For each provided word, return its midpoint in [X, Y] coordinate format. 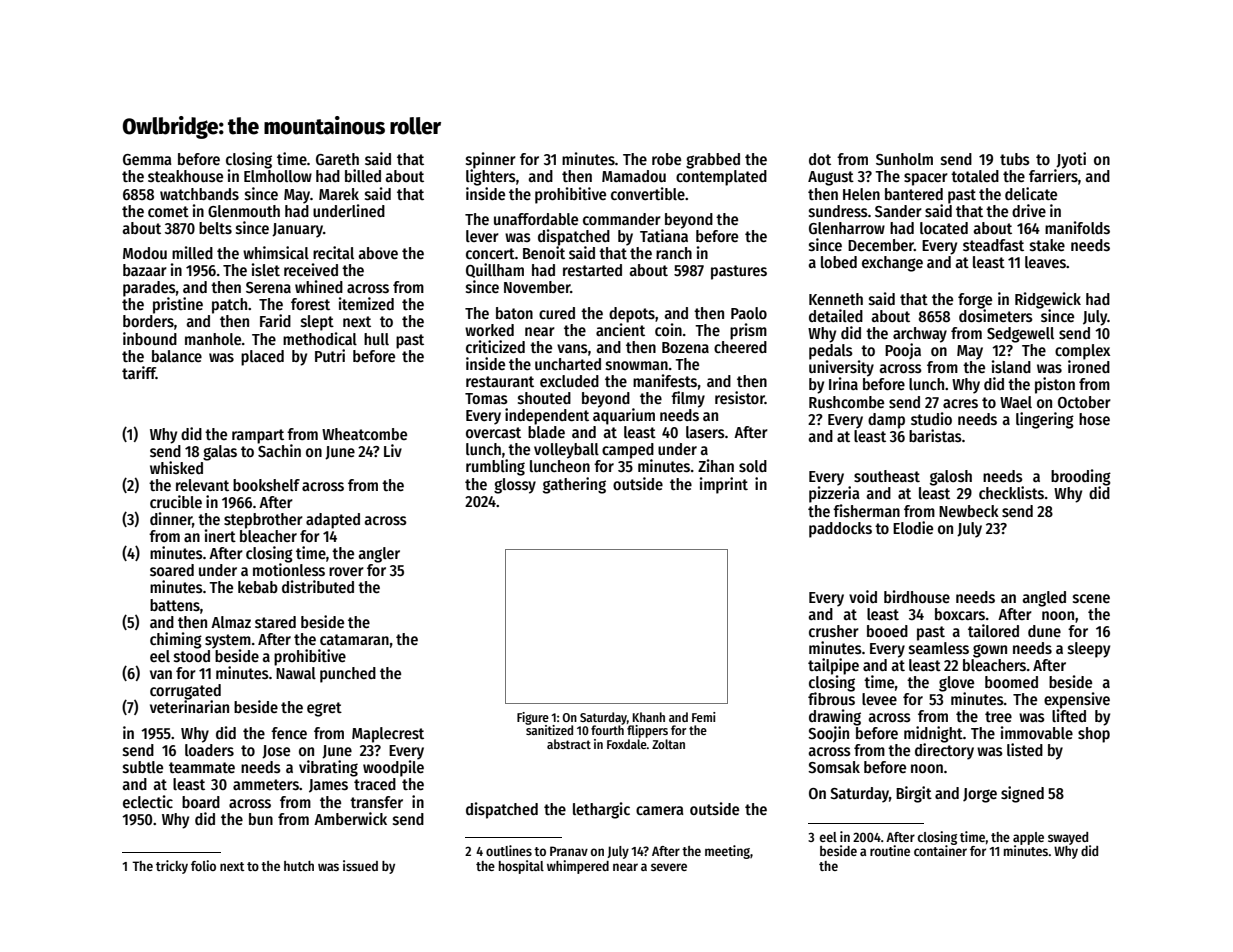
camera [660, 810]
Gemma [147, 160]
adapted [333, 521]
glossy [515, 486]
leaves [1045, 262]
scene [1091, 599]
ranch [674, 253]
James [328, 786]
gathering [574, 485]
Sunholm [904, 159]
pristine [178, 305]
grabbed [713, 161]
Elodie [913, 527]
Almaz [231, 622]
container [940, 850]
